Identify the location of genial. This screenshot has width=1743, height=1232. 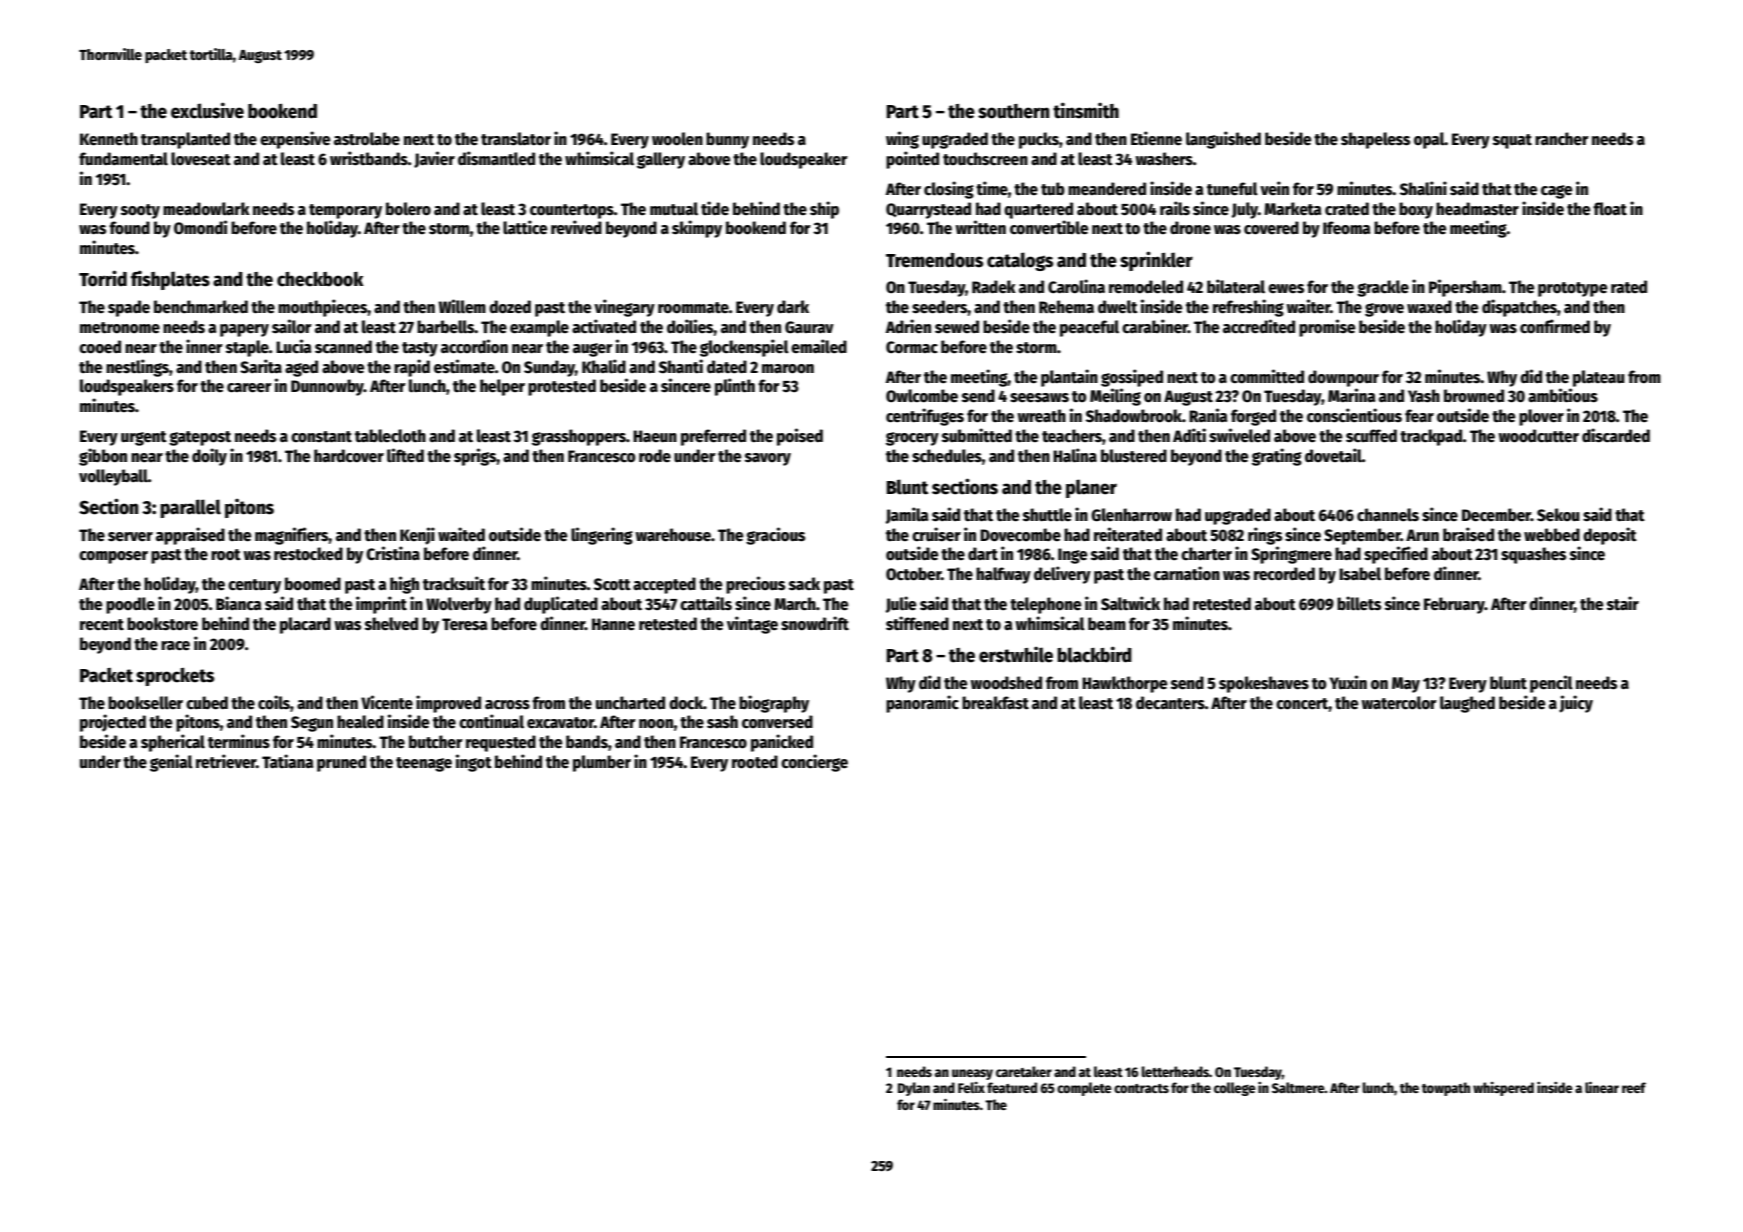
(171, 763).
